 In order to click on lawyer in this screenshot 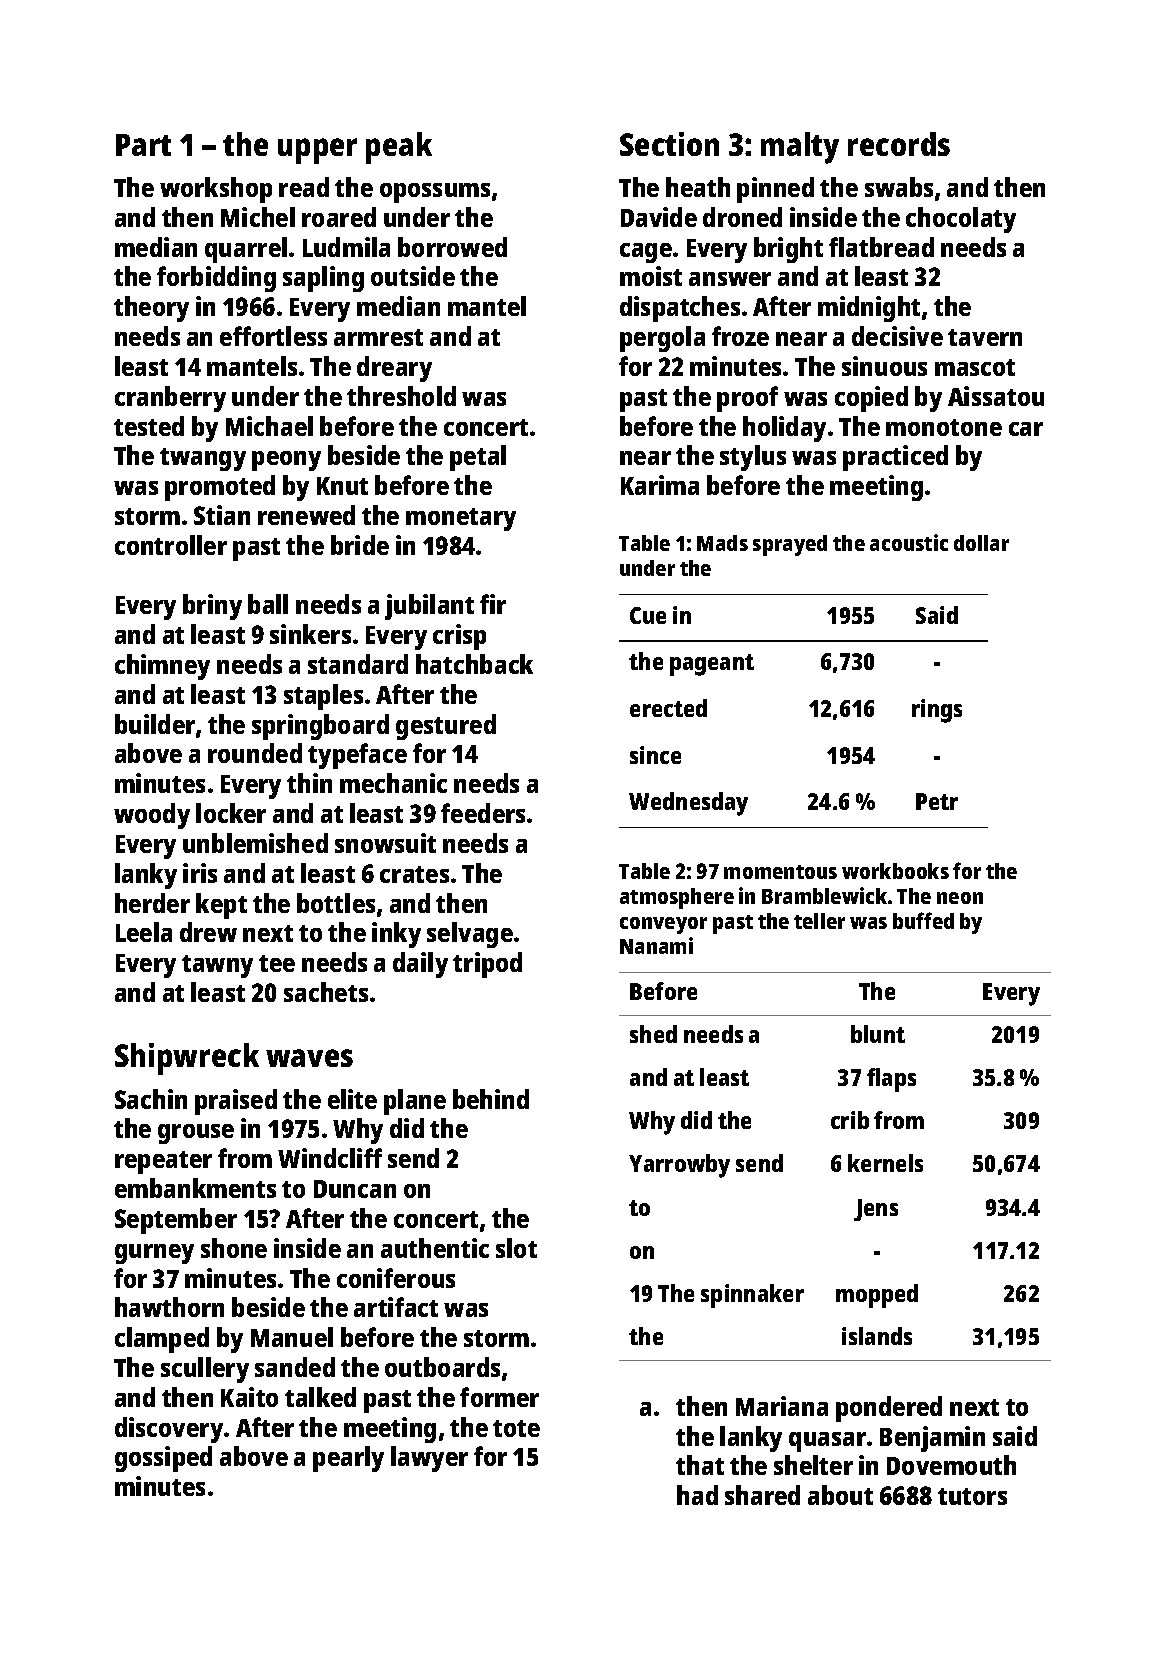, I will do `click(429, 1459)`.
